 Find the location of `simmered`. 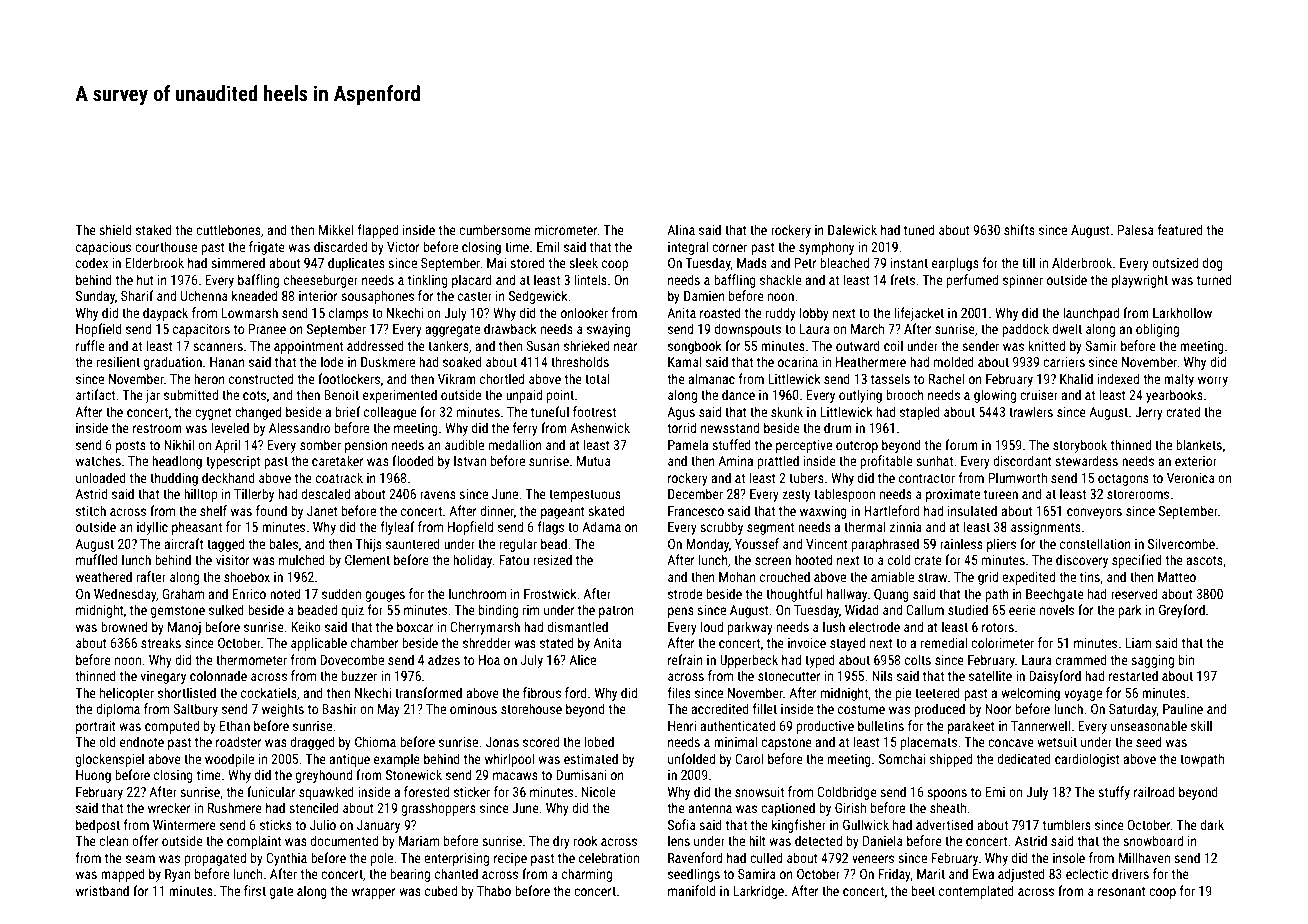

simmered is located at coordinates (238, 262).
